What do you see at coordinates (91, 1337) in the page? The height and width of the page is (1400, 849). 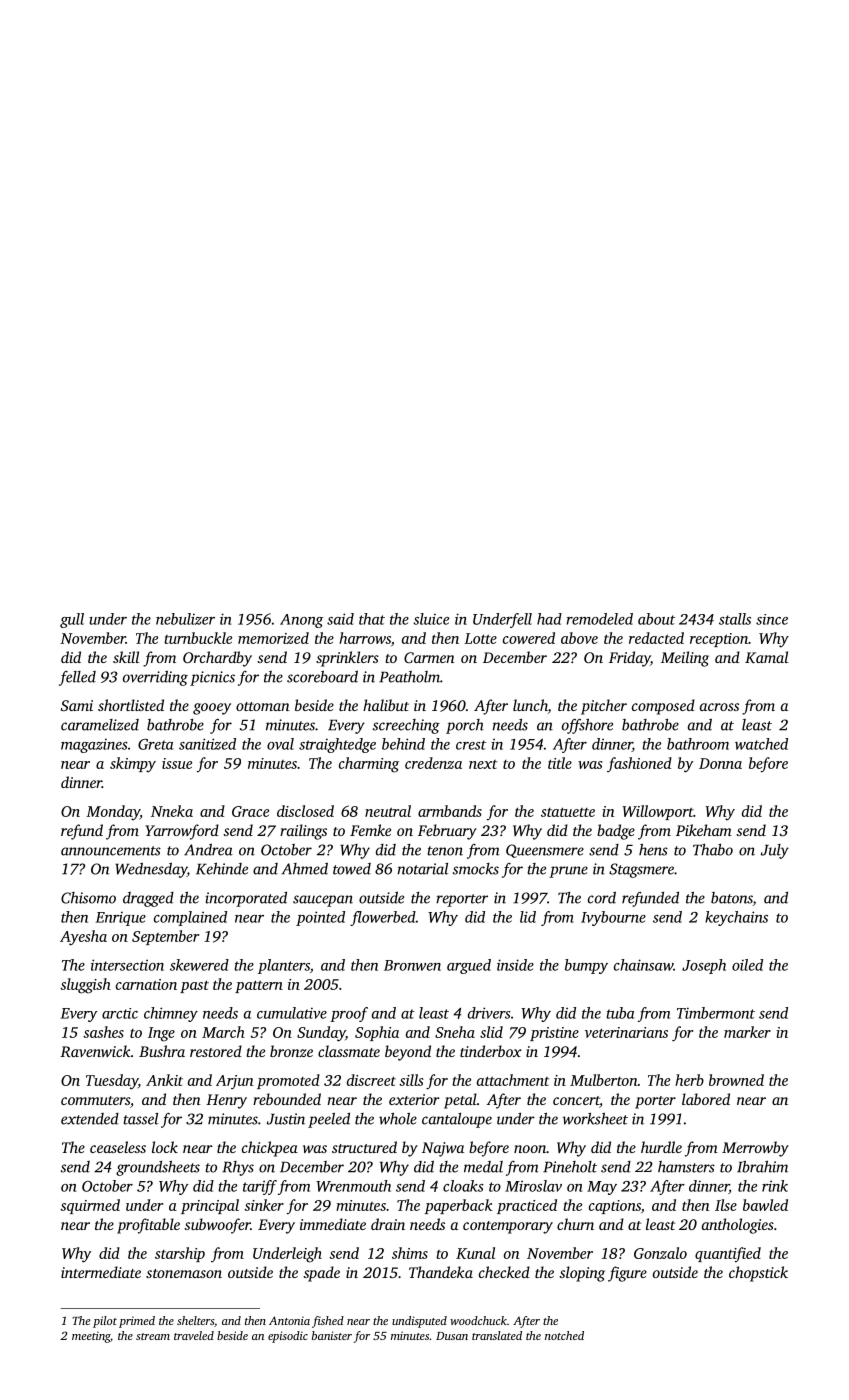 I see `meeting` at bounding box center [91, 1337].
